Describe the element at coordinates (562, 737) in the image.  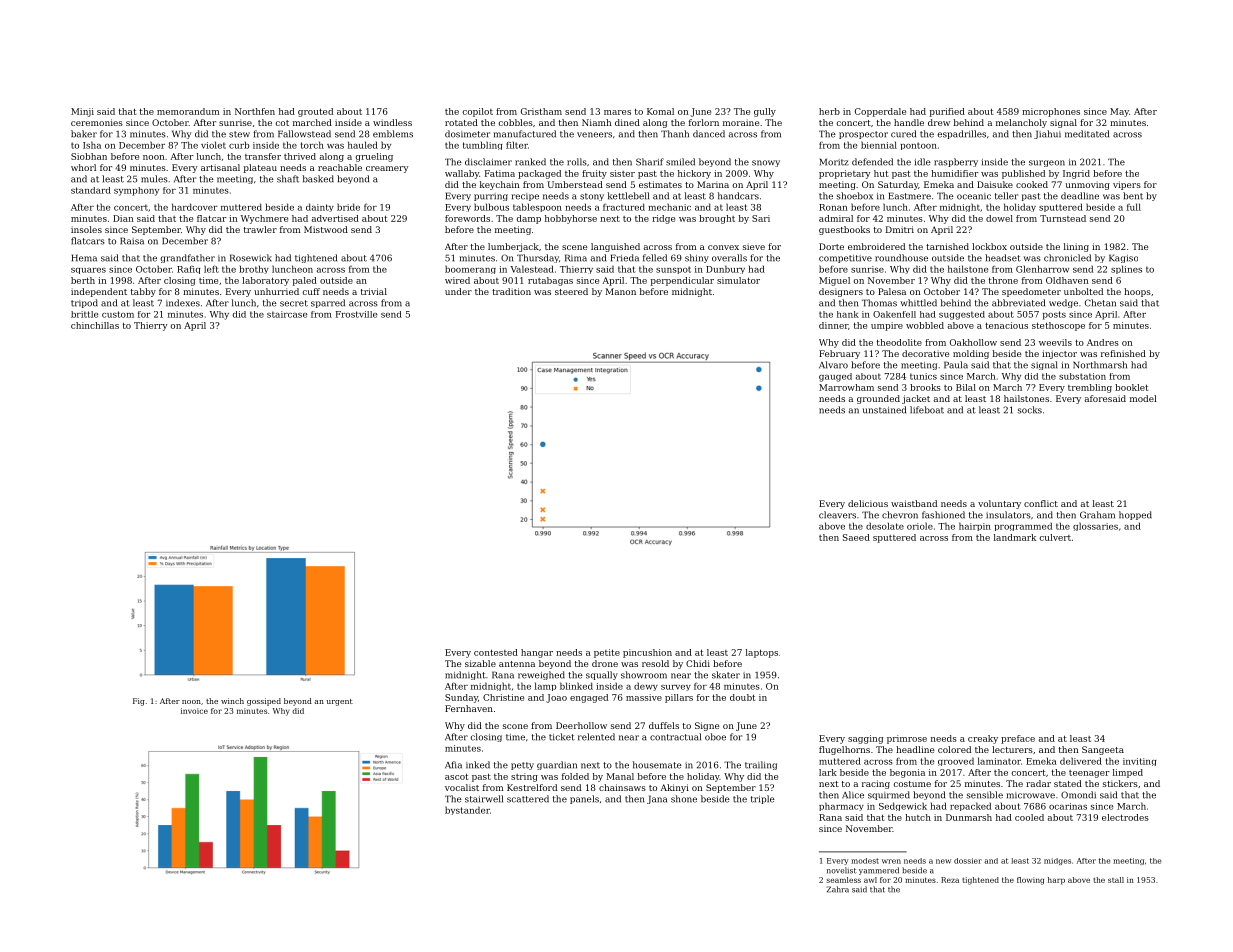
I see `ticket` at that location.
